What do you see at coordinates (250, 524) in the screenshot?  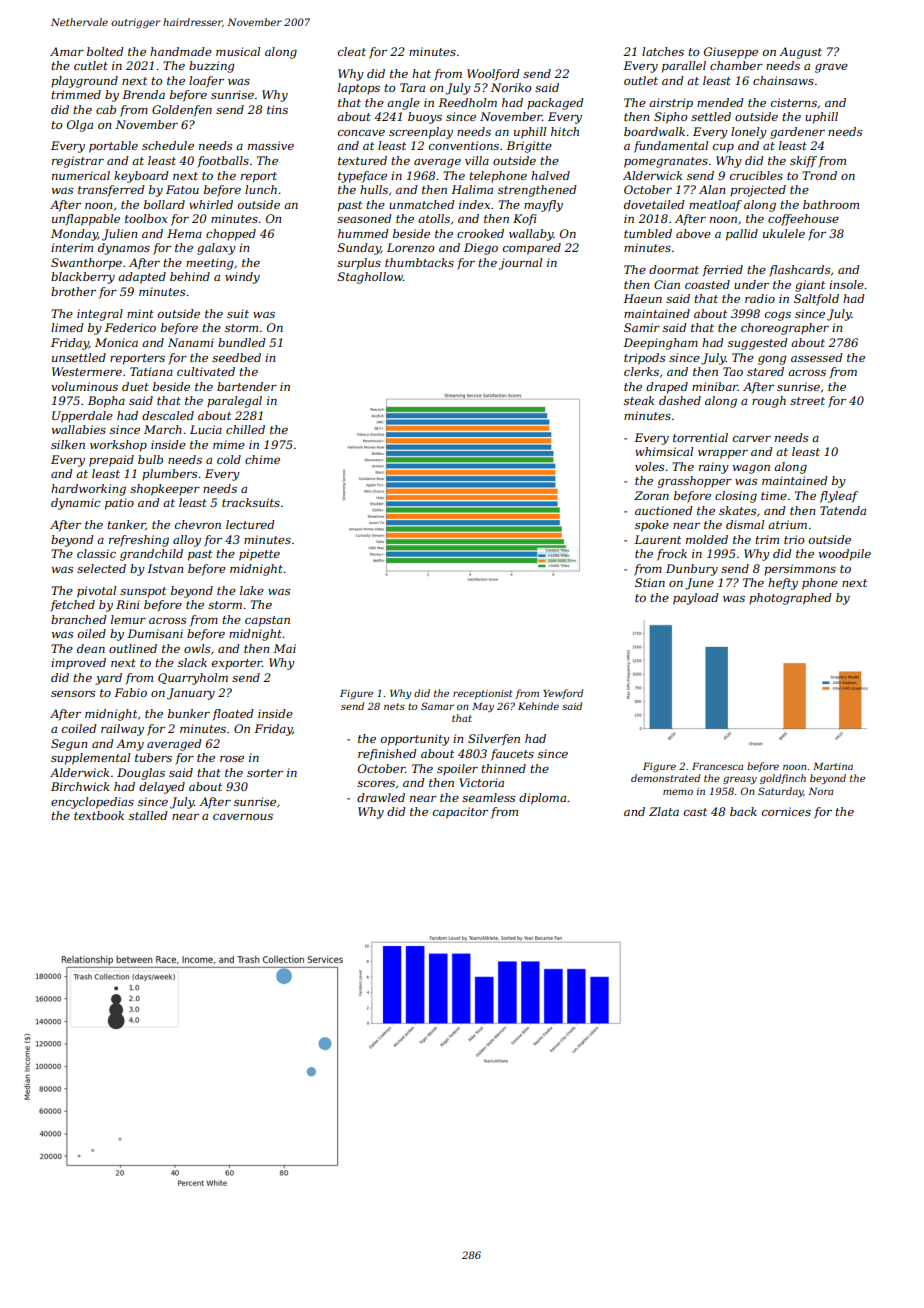 I see `lectured` at bounding box center [250, 524].
